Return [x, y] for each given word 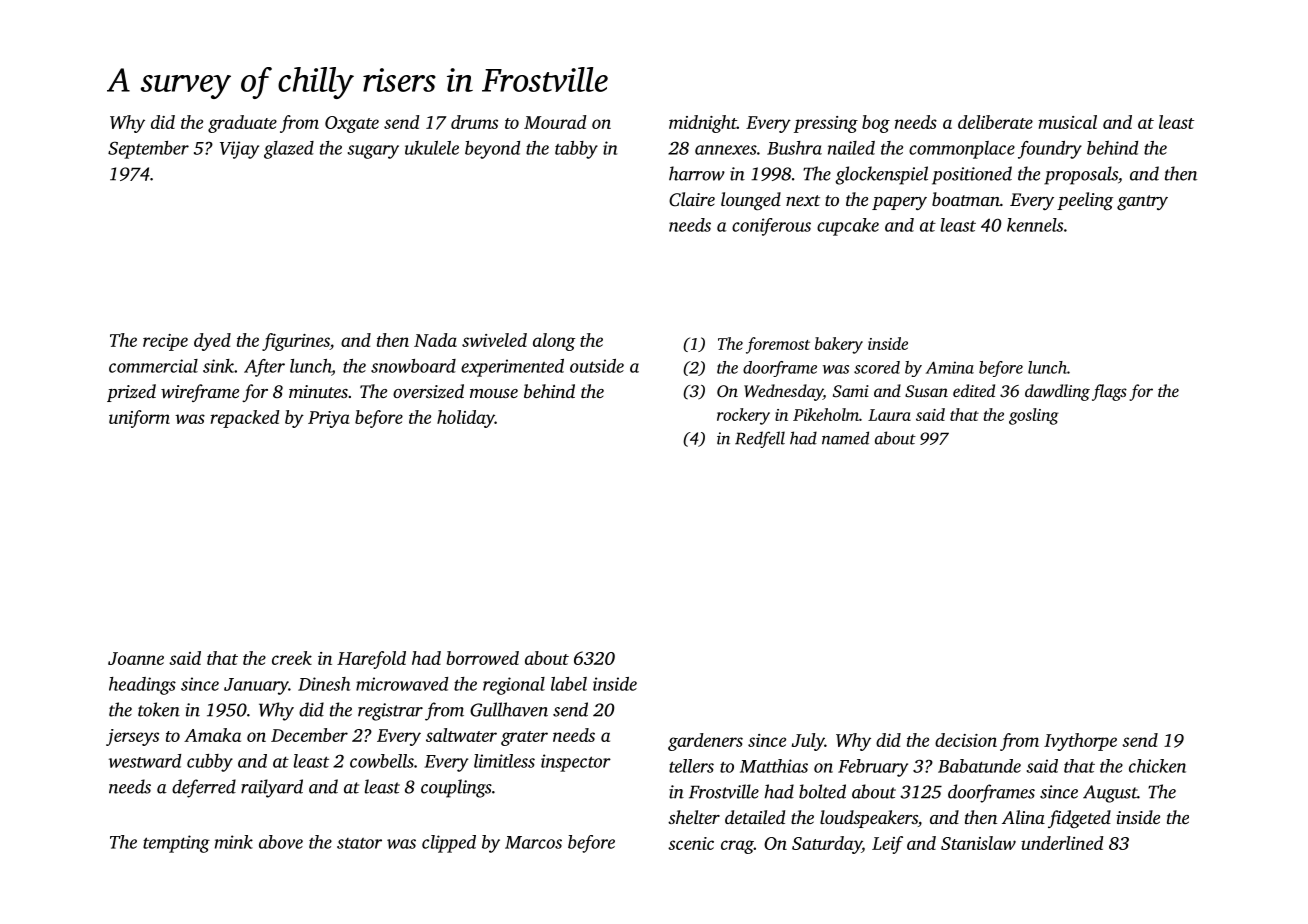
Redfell [760, 439]
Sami [851, 391]
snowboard [413, 366]
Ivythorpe [1080, 742]
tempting [176, 844]
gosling [1034, 416]
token [159, 709]
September [148, 150]
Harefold [371, 660]
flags [1109, 392]
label [569, 684]
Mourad [555, 122]
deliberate [995, 122]
